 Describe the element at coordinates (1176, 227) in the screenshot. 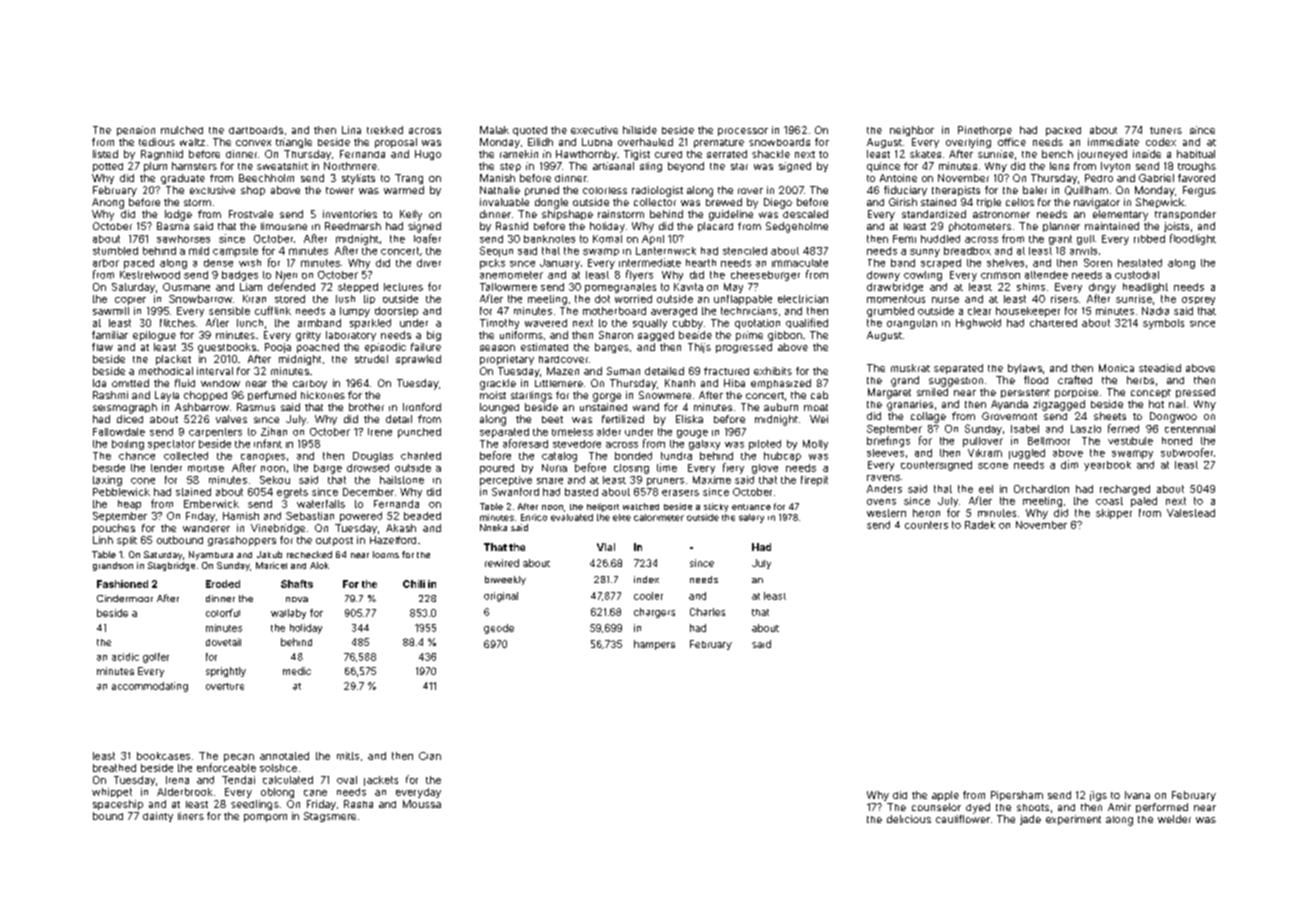

I see `joists` at that location.
